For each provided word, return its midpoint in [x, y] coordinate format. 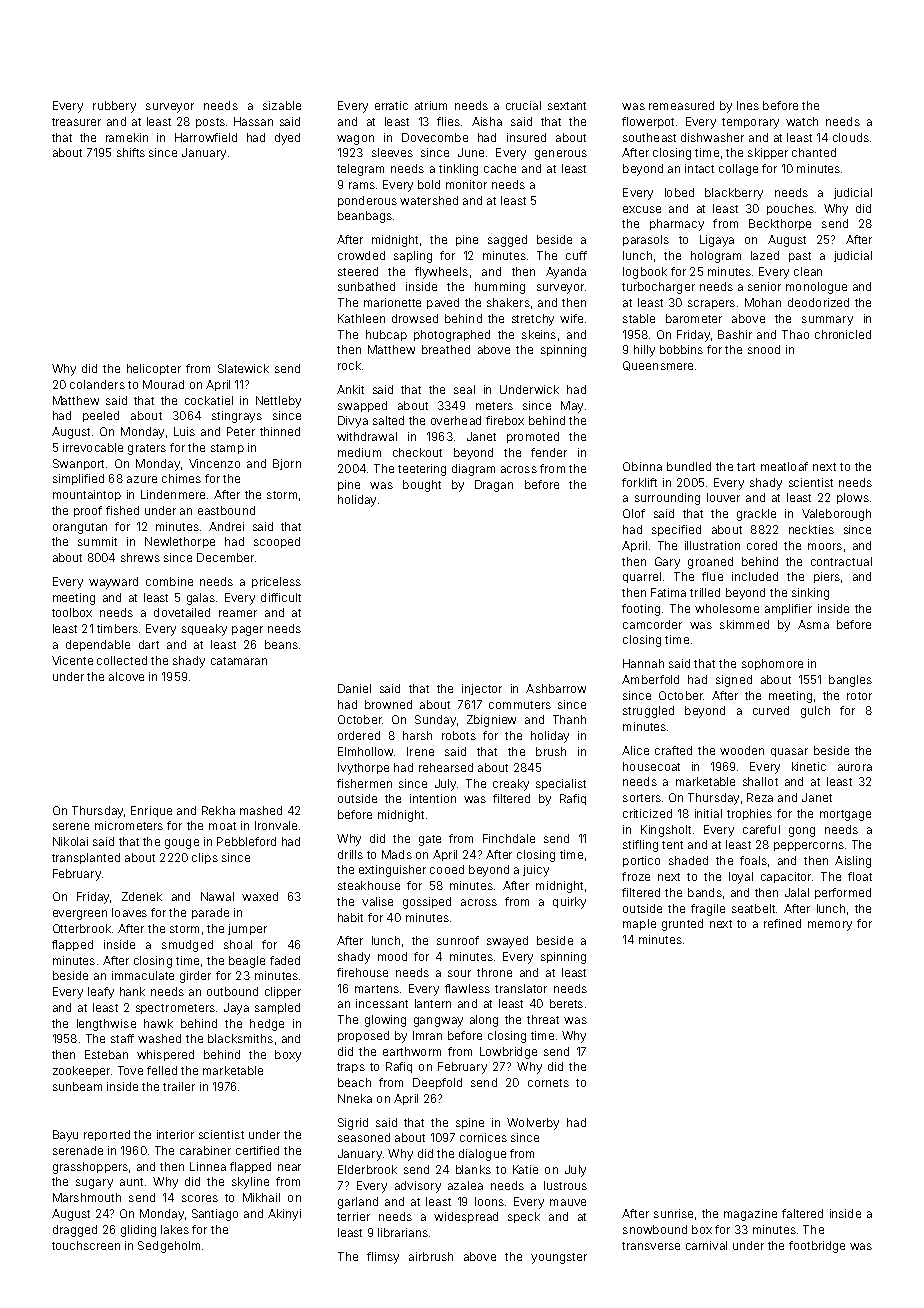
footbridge [817, 1247]
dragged [75, 1231]
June [471, 152]
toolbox [72, 612]
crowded [361, 255]
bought [422, 486]
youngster [559, 1258]
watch [802, 121]
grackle [756, 515]
